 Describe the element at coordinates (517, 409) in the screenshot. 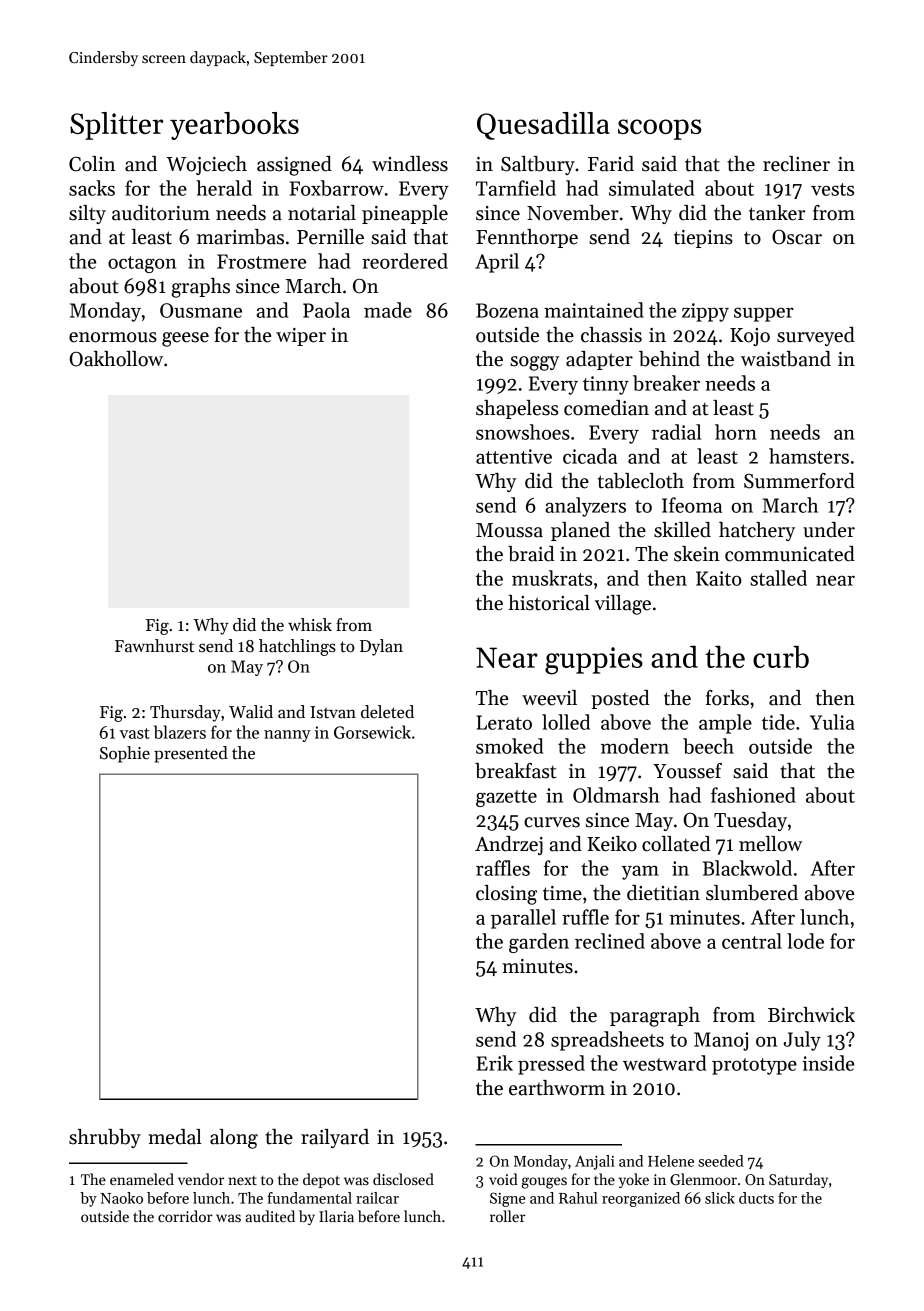

I see `shapeless` at that location.
